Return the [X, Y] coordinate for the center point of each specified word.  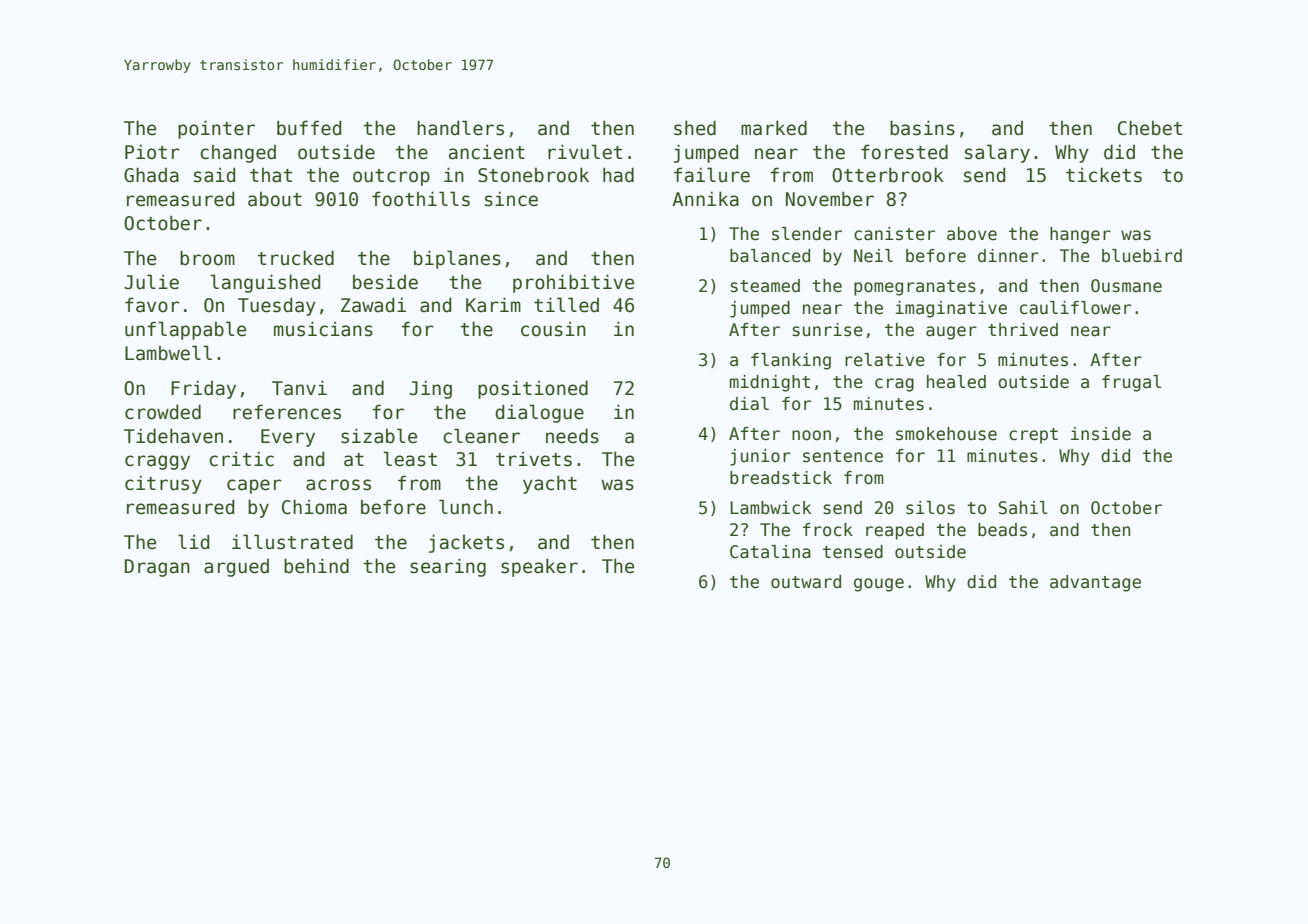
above [972, 234]
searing [448, 567]
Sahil [1023, 508]
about [275, 199]
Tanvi [299, 388]
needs [572, 436]
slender [807, 234]
